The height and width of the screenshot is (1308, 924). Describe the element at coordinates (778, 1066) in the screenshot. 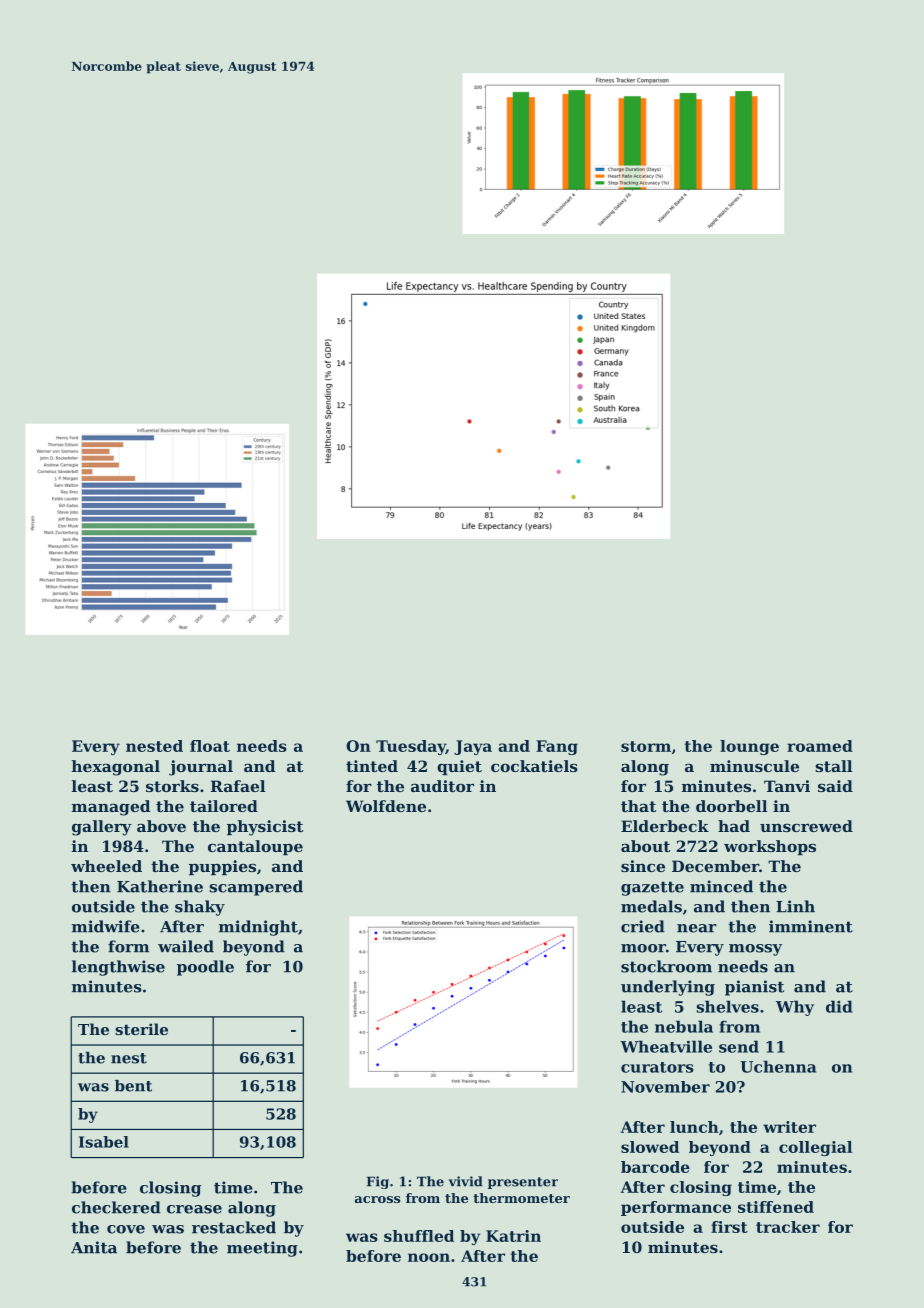

I see `Uchenna` at that location.
